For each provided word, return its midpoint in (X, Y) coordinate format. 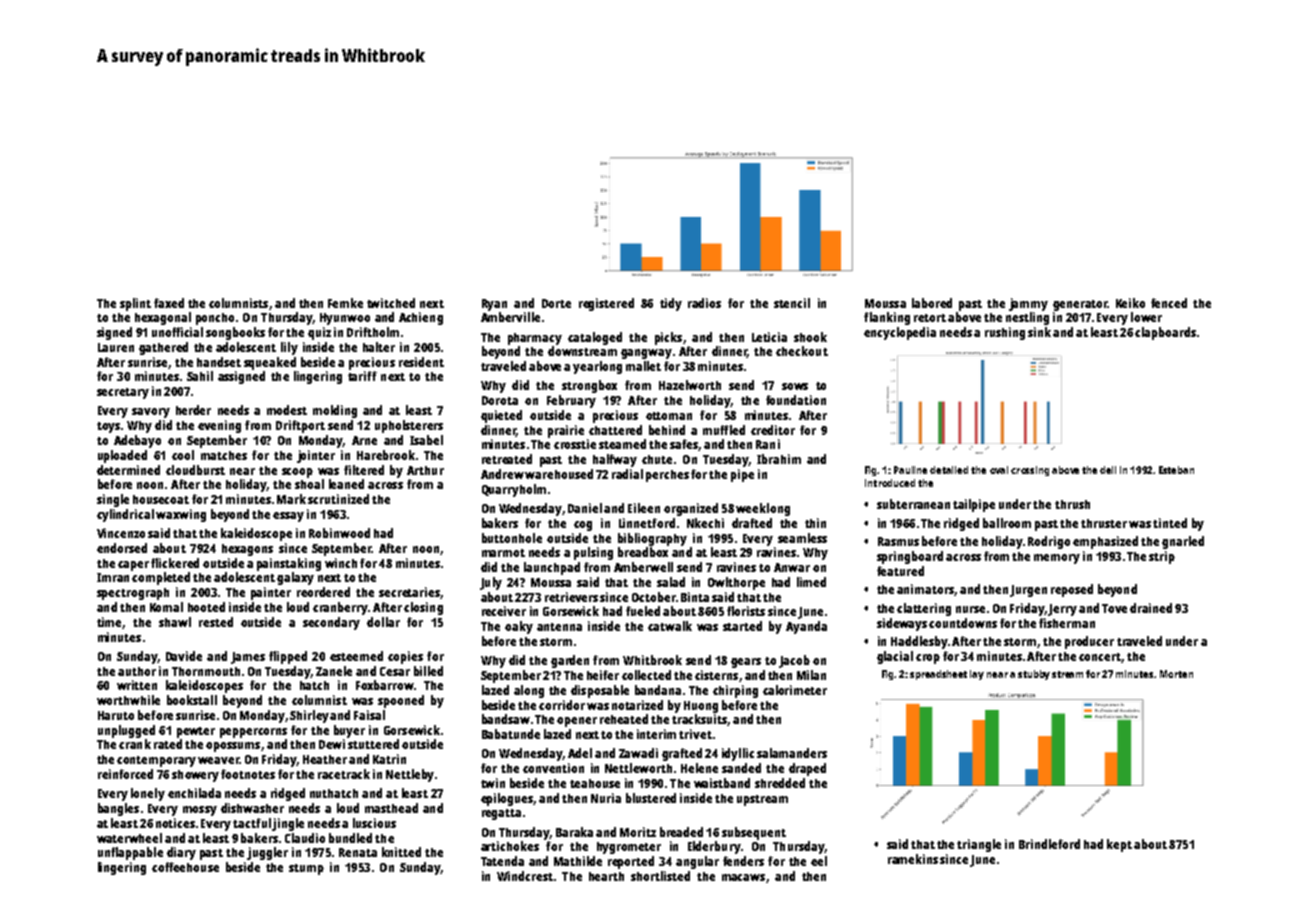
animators (925, 589)
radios (704, 303)
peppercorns (253, 733)
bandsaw (506, 719)
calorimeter (795, 690)
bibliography (652, 539)
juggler (267, 853)
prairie (566, 431)
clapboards (1165, 333)
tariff (362, 376)
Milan (811, 675)
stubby (1034, 675)
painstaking (289, 564)
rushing (1005, 333)
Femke (345, 303)
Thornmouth (206, 671)
